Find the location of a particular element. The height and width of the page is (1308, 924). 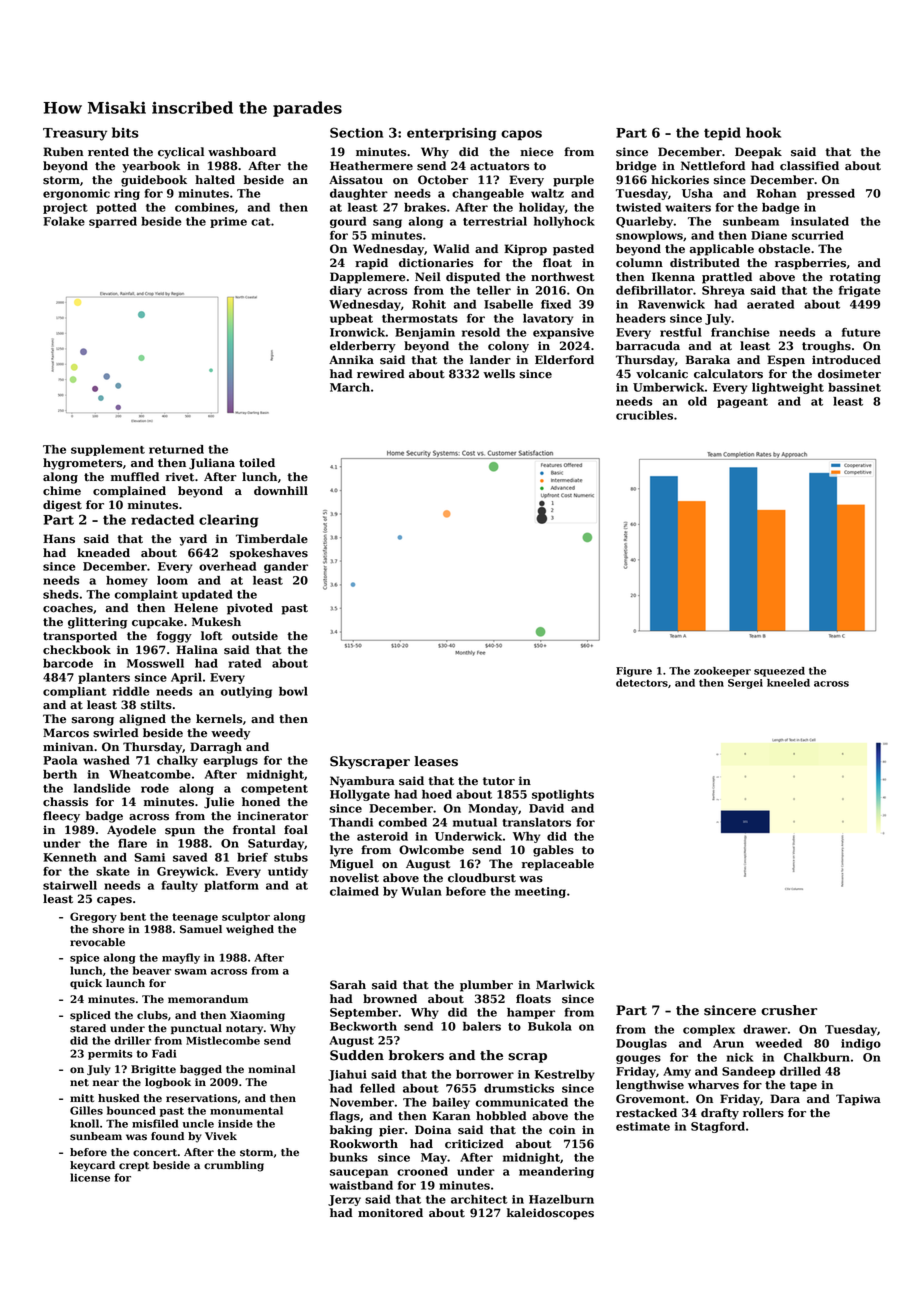

hook is located at coordinates (763, 132).
